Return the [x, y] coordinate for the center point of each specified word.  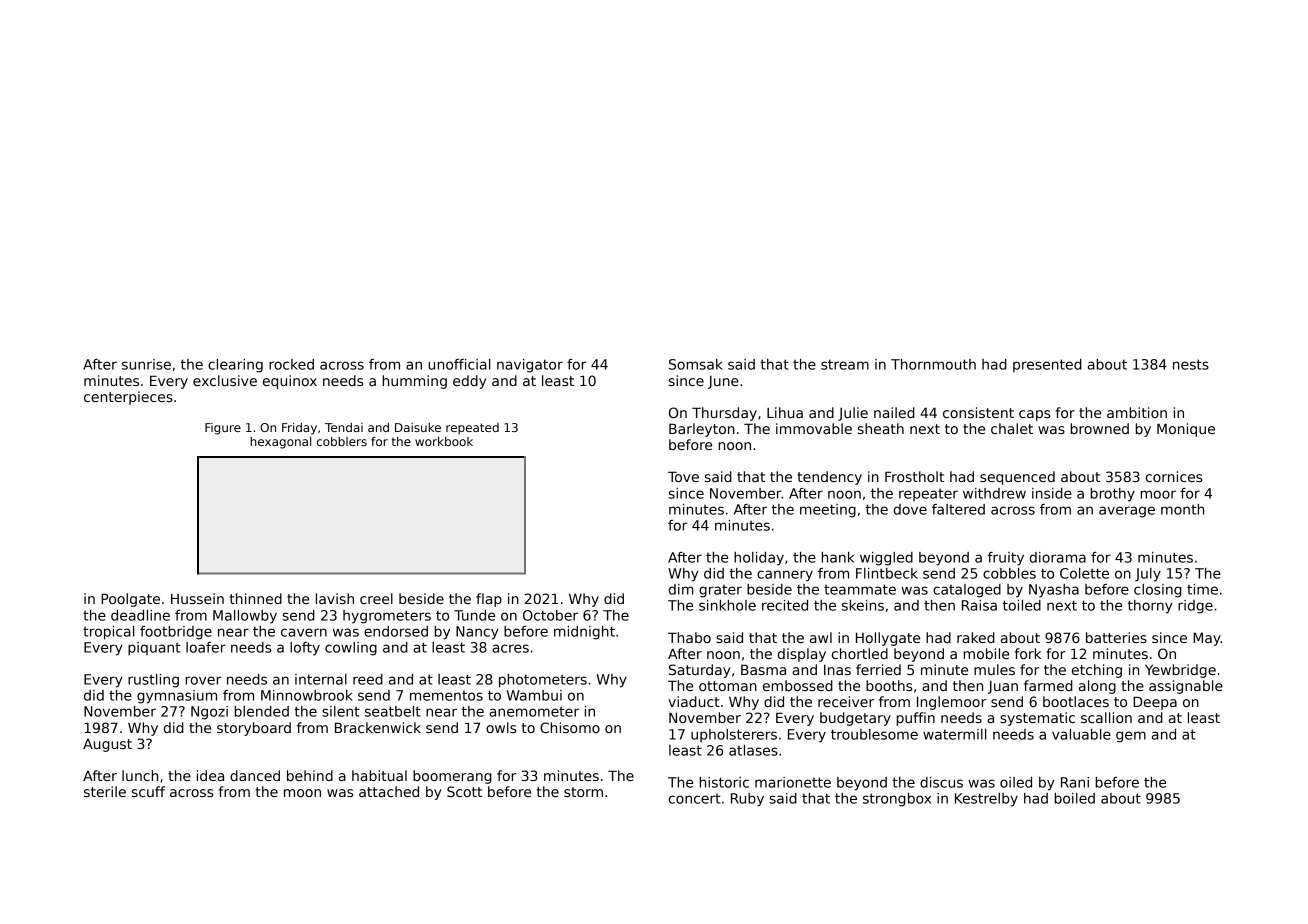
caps [1034, 415]
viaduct [694, 701]
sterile [105, 791]
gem [1131, 737]
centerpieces [128, 398]
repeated [472, 429]
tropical [109, 633]
